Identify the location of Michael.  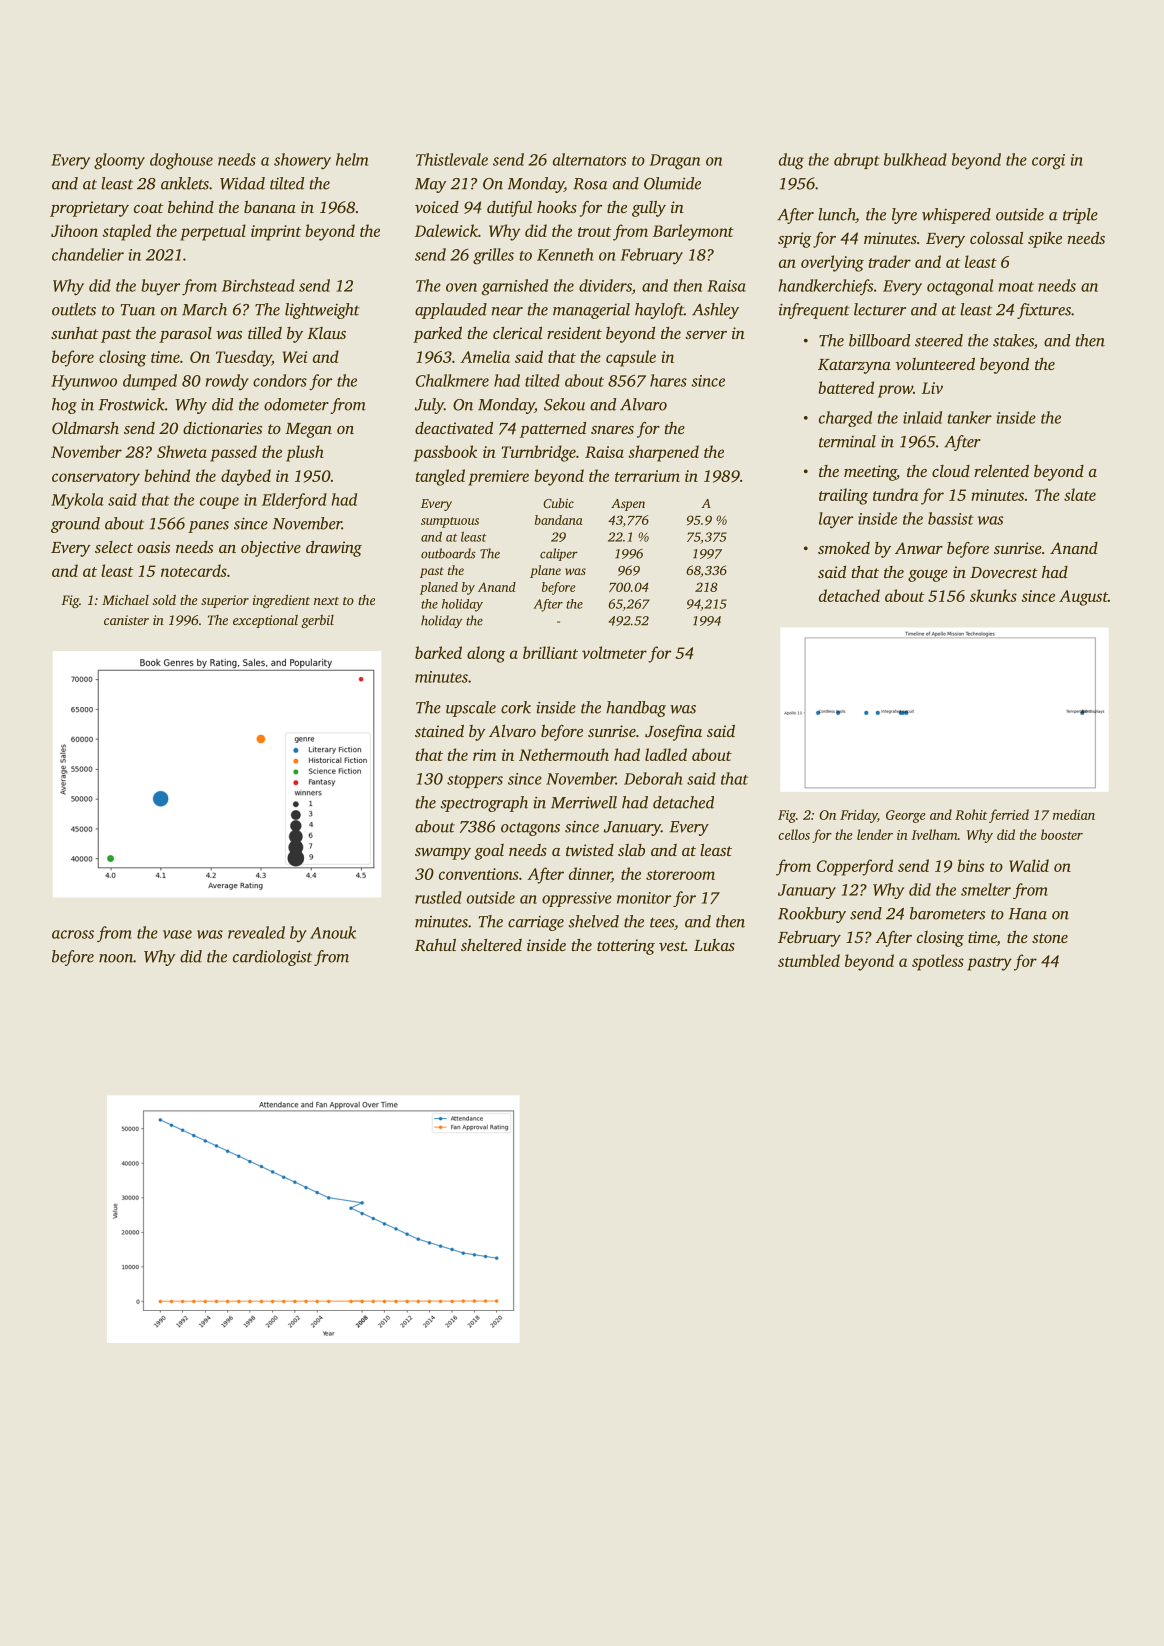
(125, 600).
